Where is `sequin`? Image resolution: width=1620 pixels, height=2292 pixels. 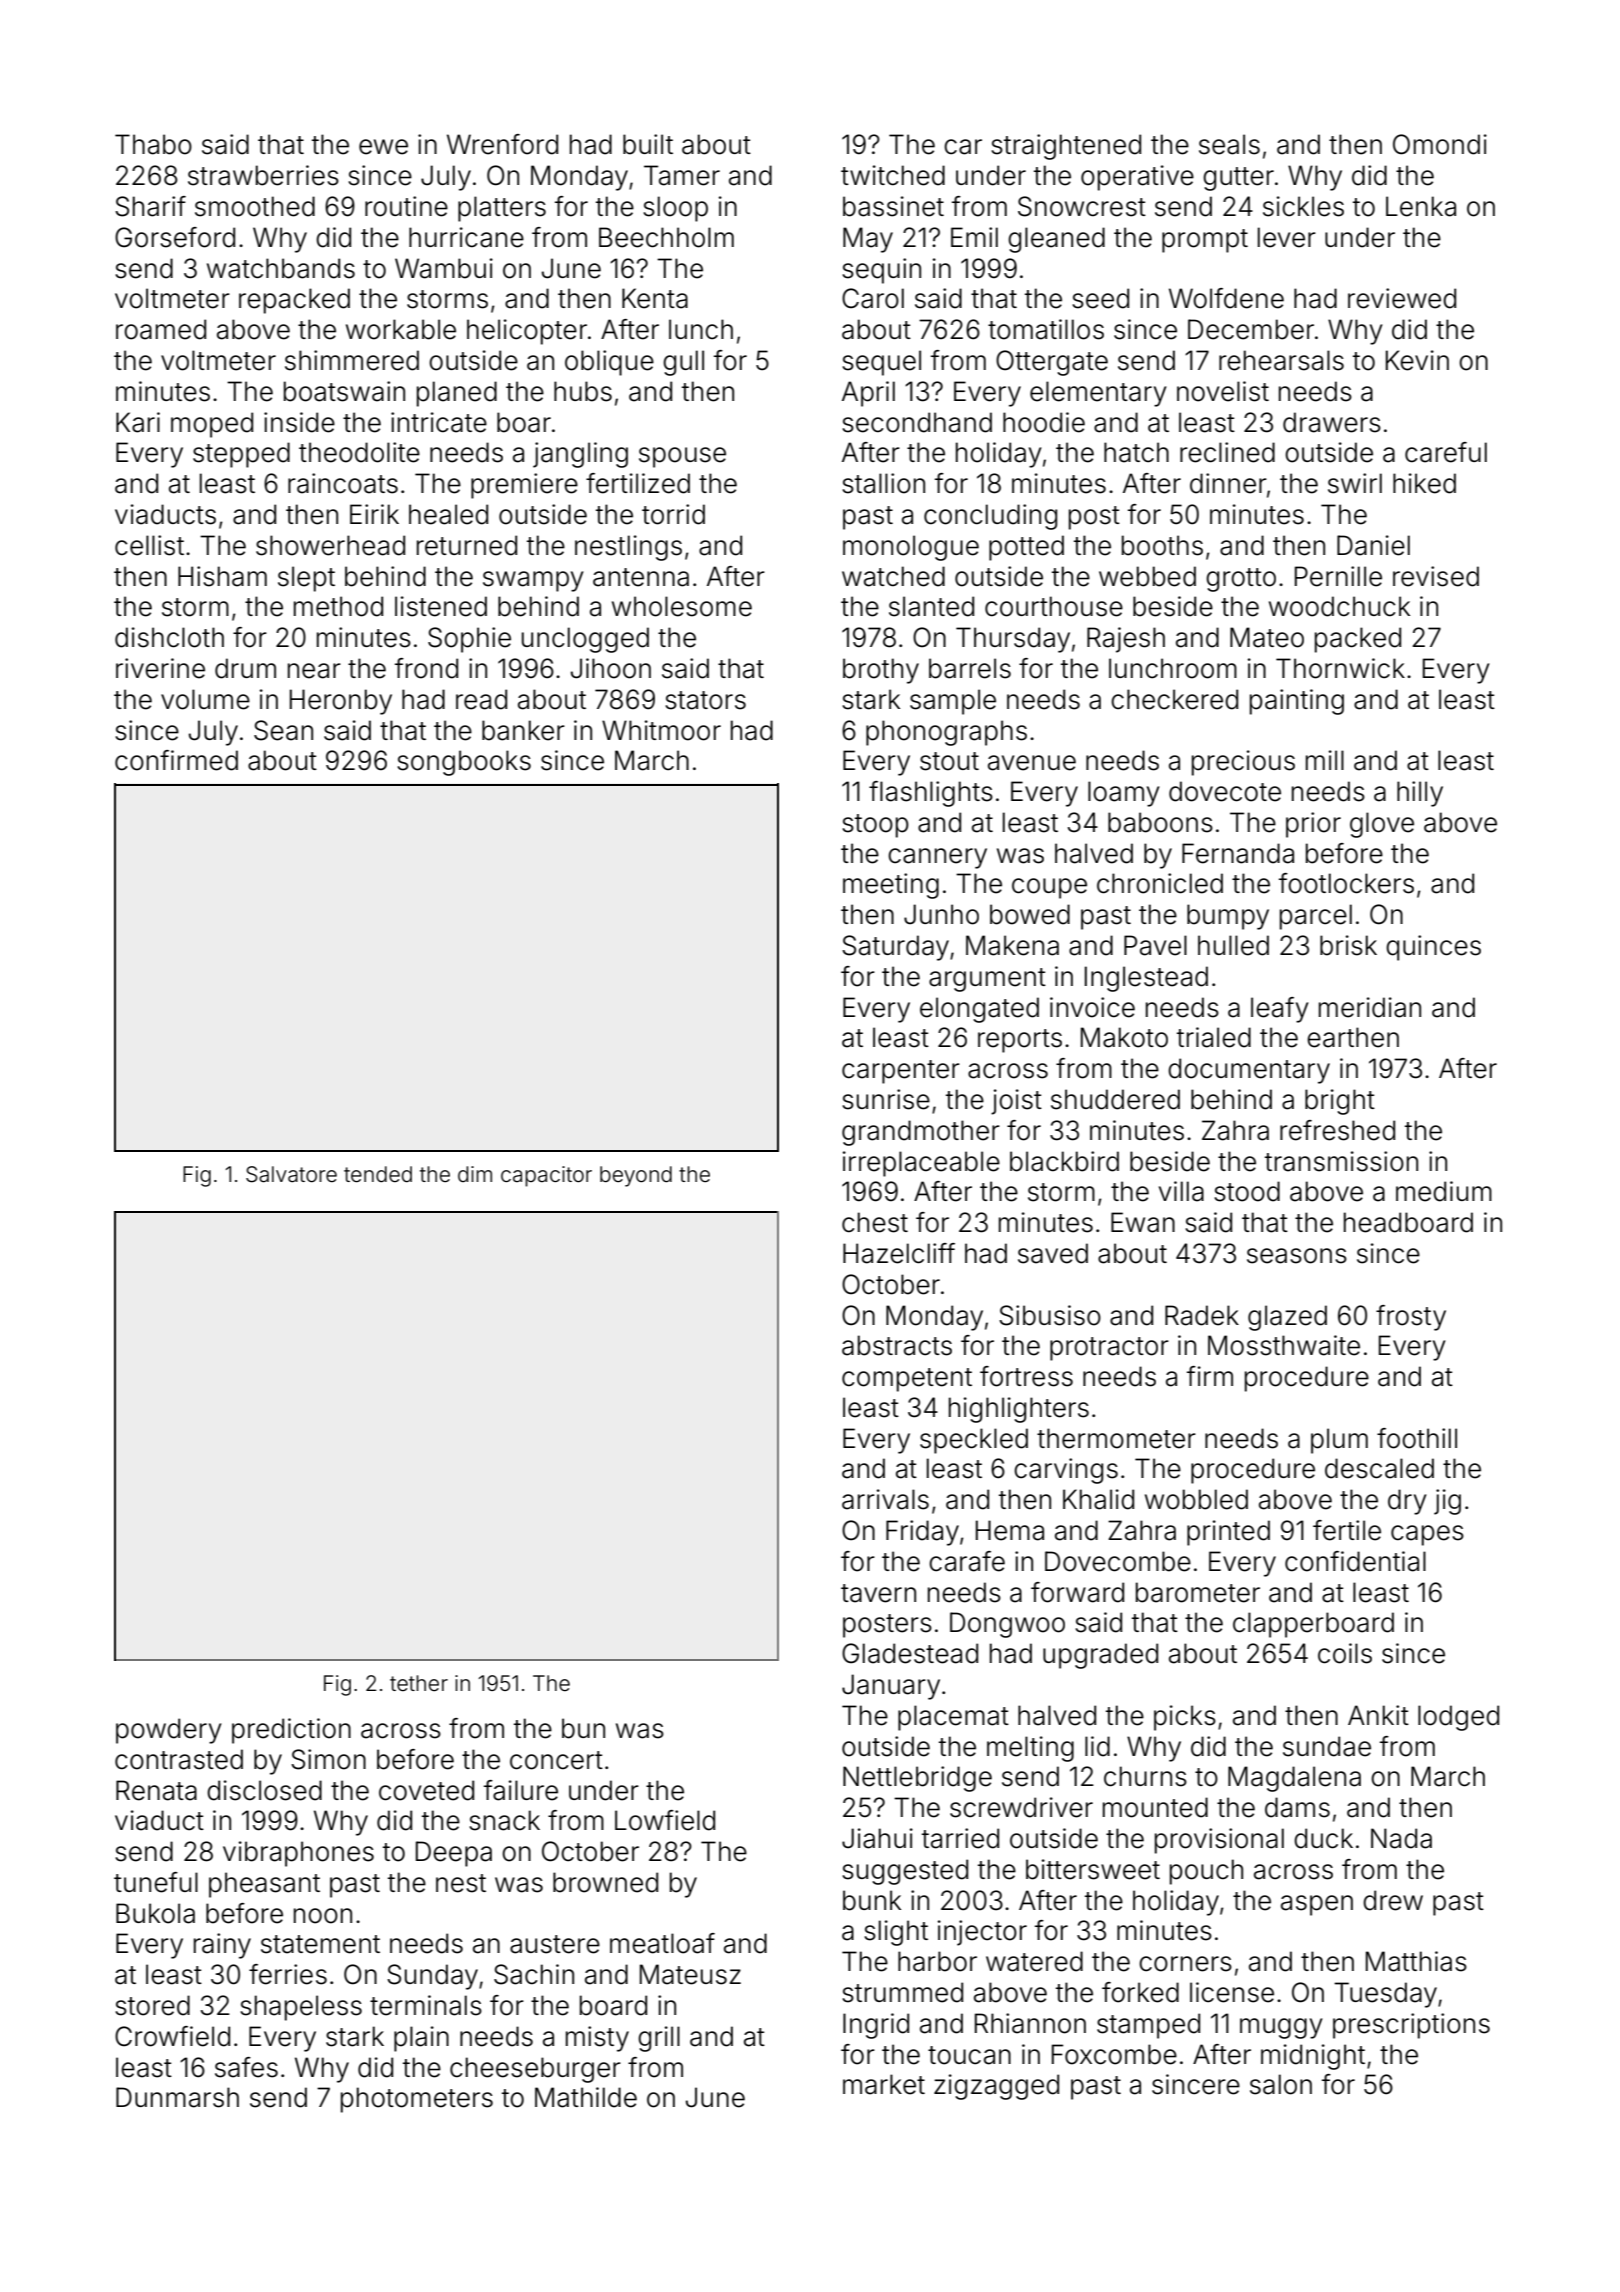
sequin is located at coordinates (881, 271).
